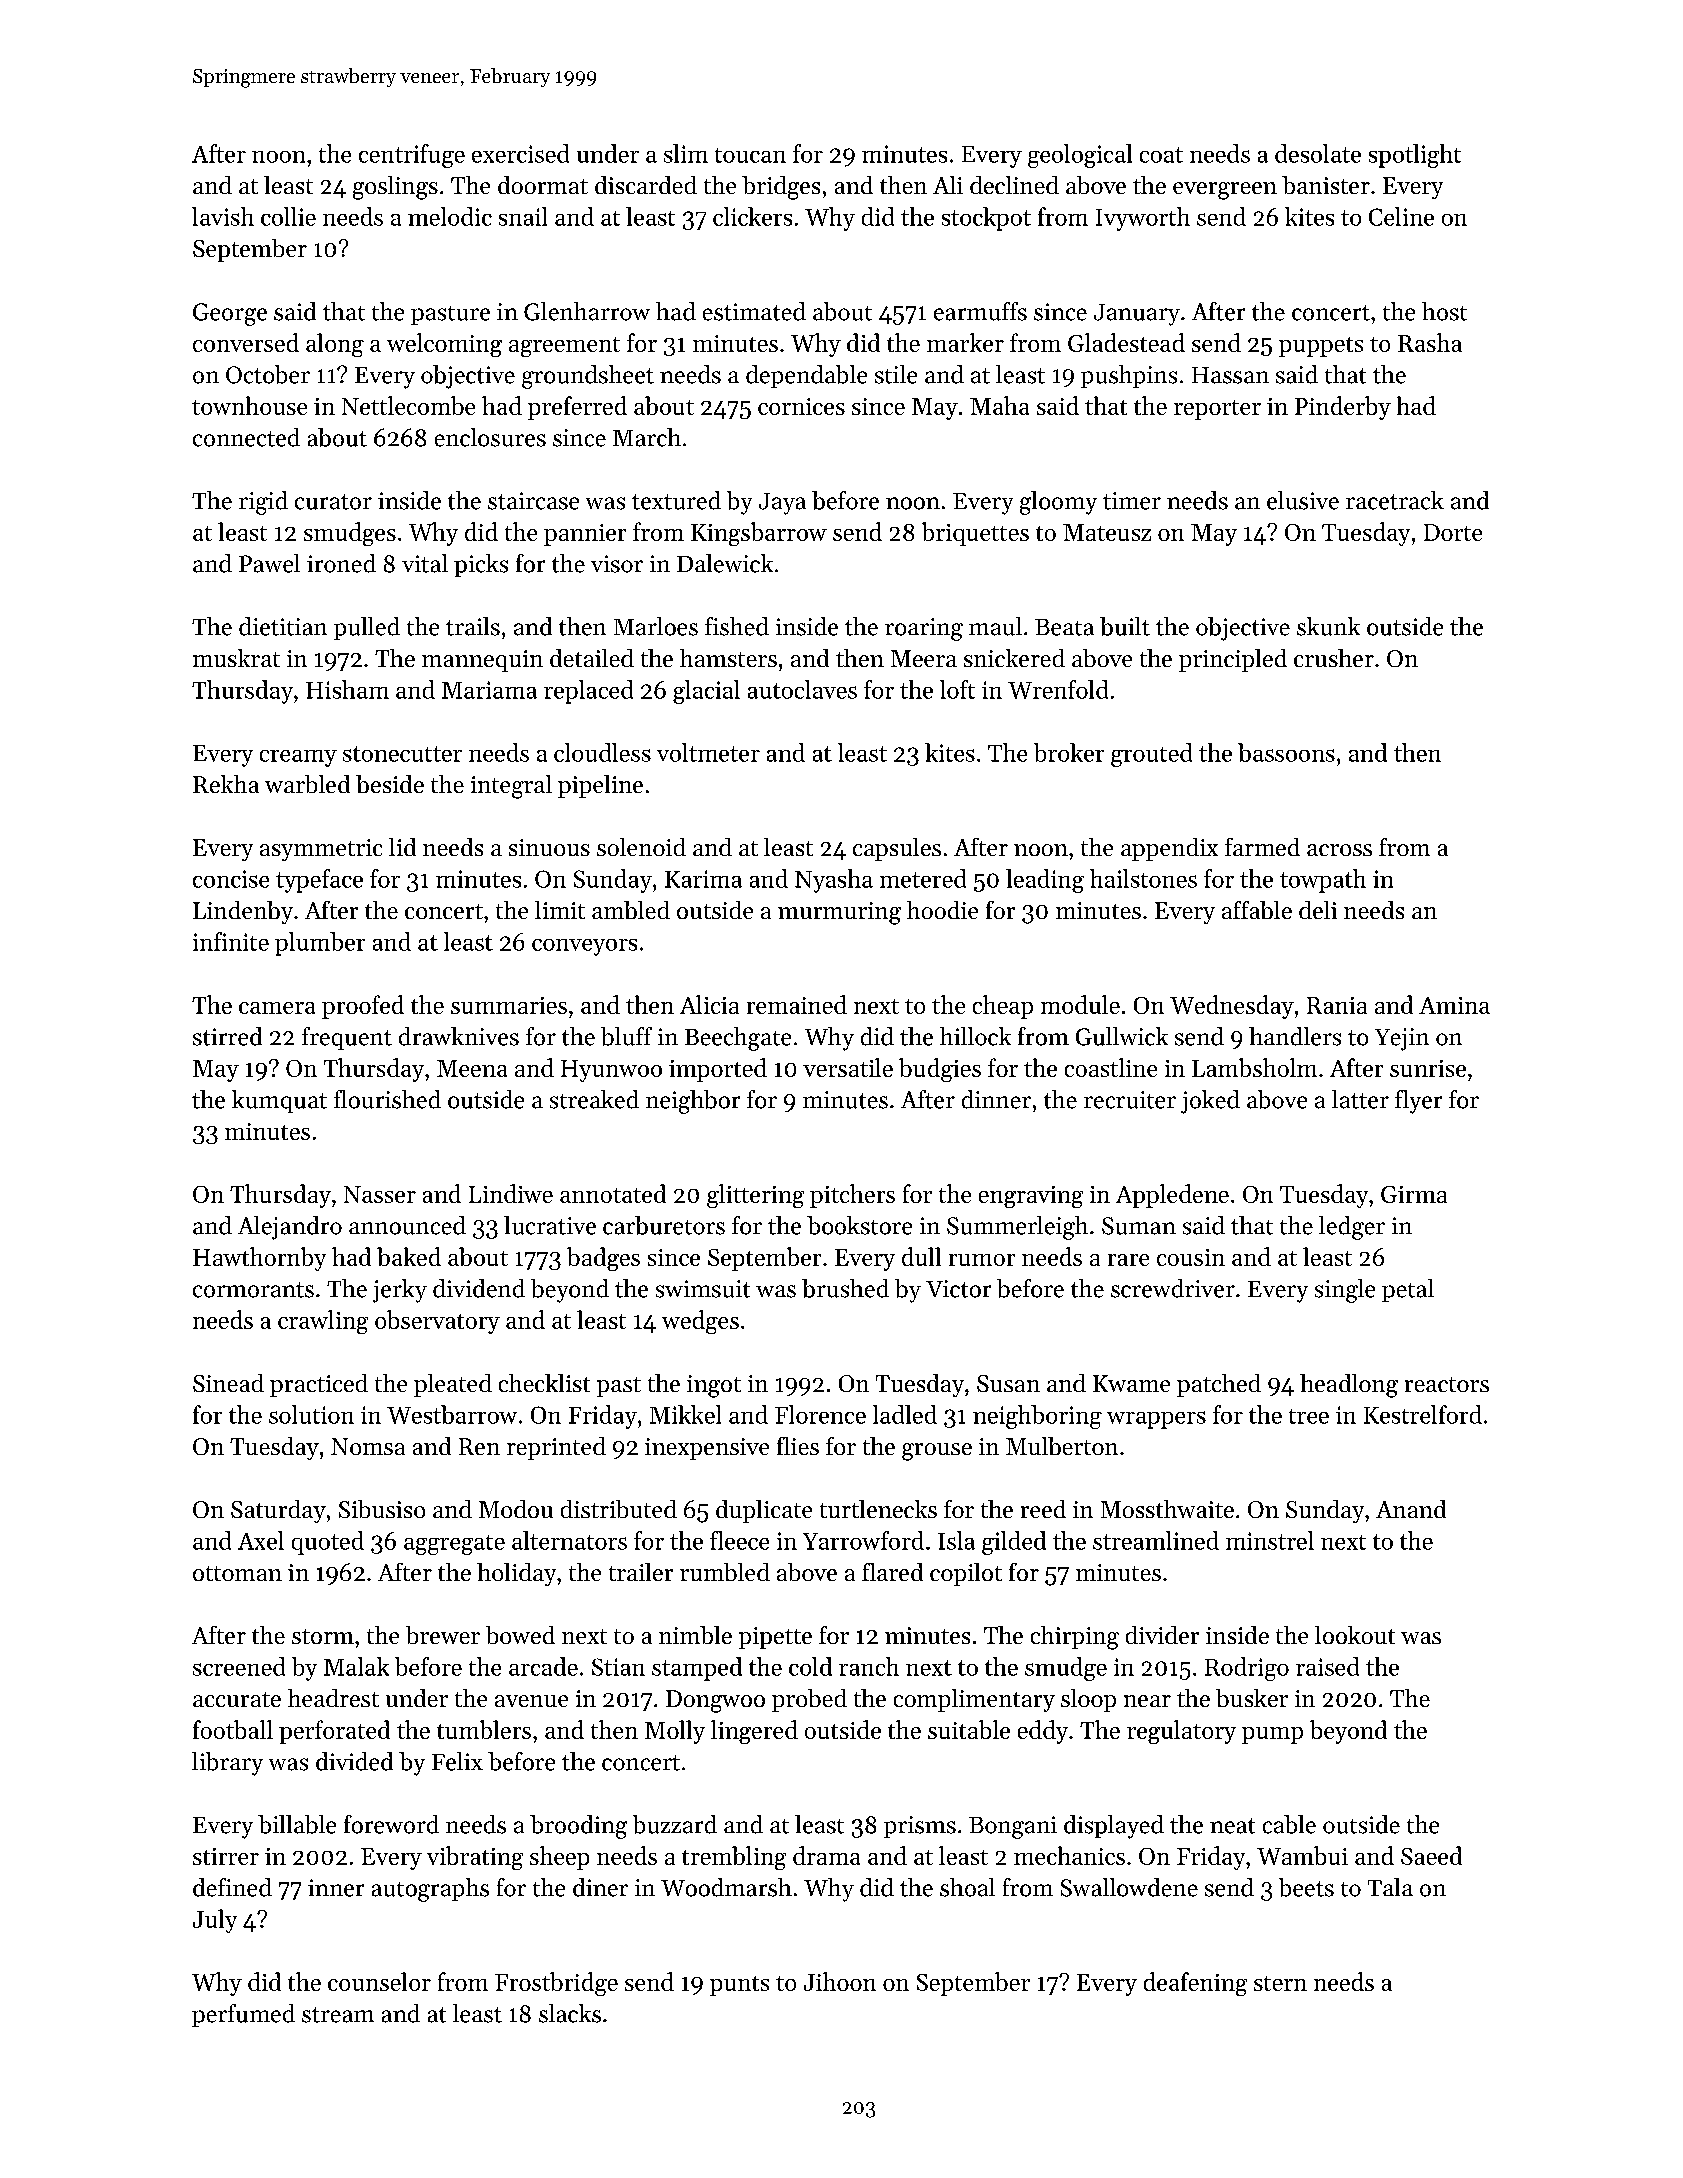  What do you see at coordinates (559, 1858) in the page?
I see `sheep` at bounding box center [559, 1858].
